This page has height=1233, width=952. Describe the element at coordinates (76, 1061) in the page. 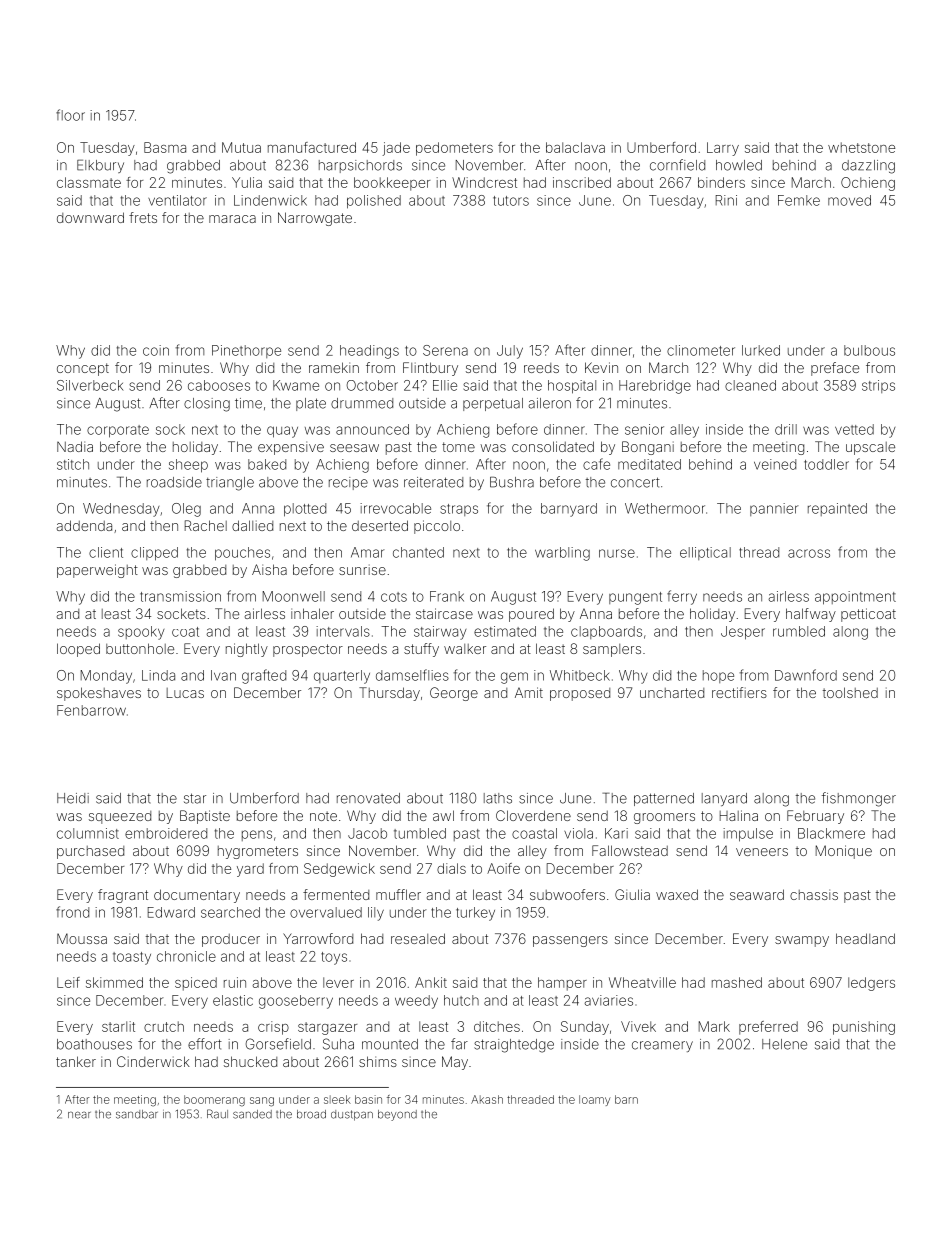

I see `tanker` at that location.
